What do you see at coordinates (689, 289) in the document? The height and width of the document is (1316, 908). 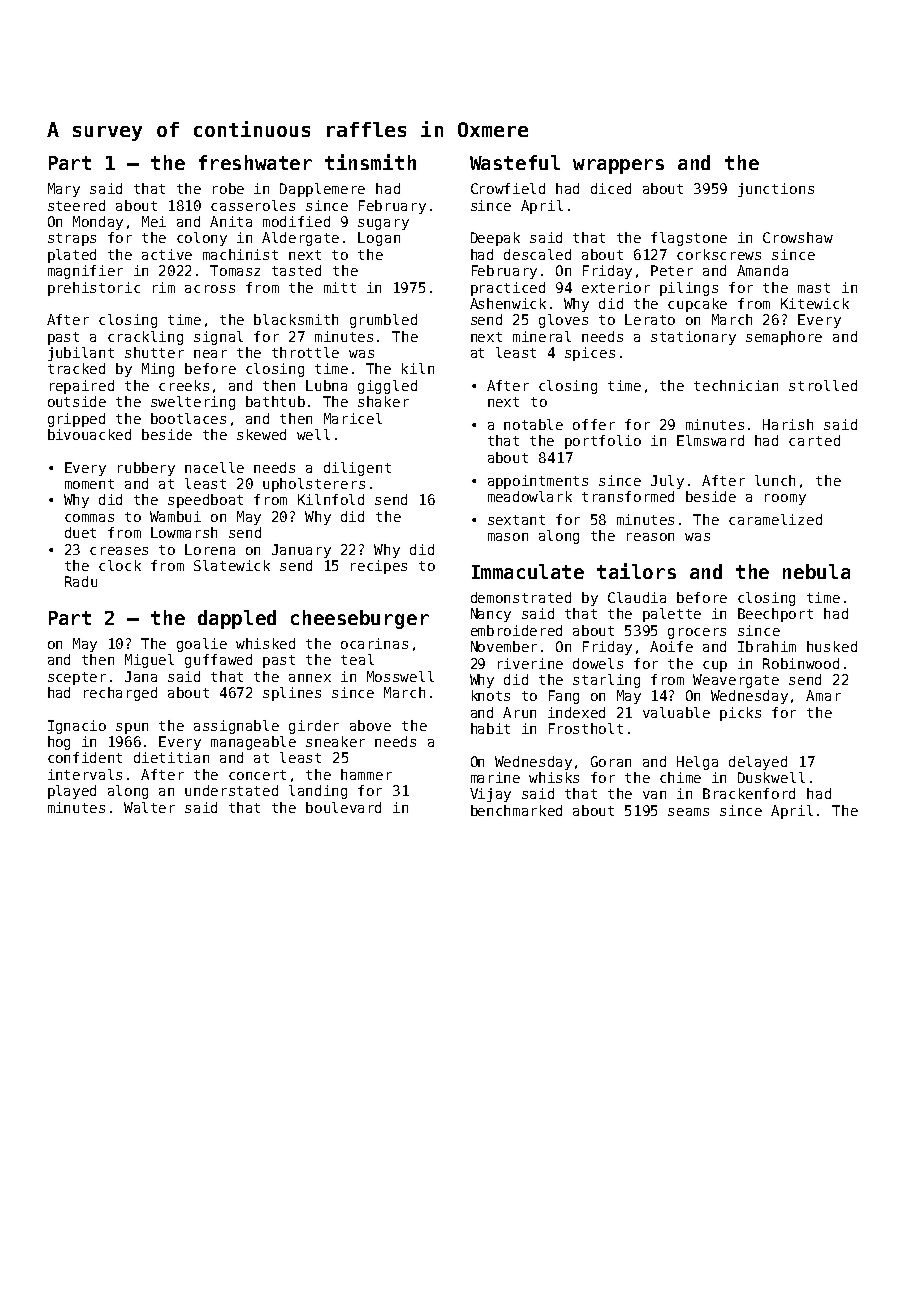 I see `pilings` at bounding box center [689, 289].
